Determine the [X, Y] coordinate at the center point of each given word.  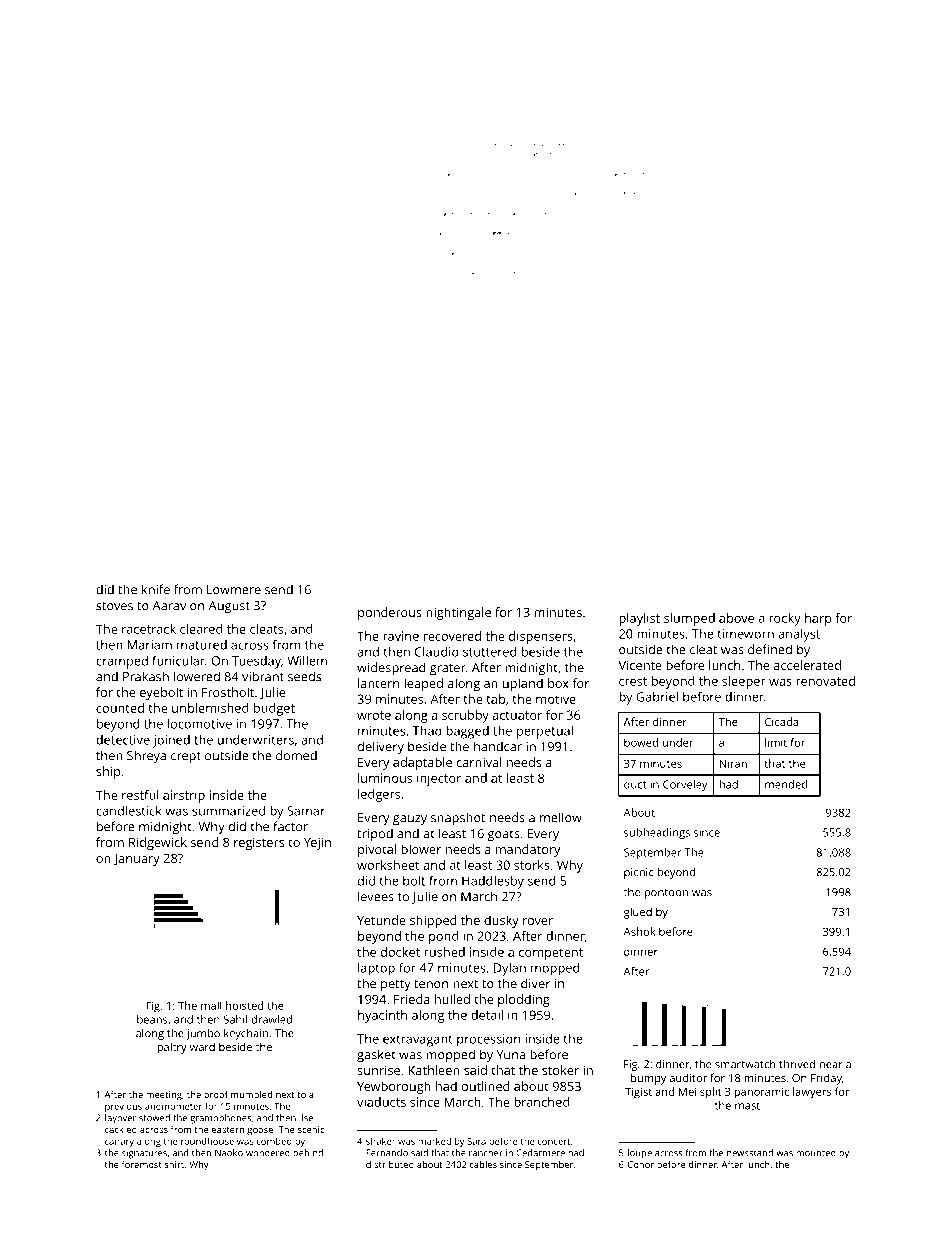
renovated [825, 681]
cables [483, 1164]
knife [156, 589]
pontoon [666, 894]
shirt [174, 1164]
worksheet [388, 865]
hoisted [244, 1005]
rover [538, 921]
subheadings [657, 833]
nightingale [458, 613]
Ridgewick [158, 843]
